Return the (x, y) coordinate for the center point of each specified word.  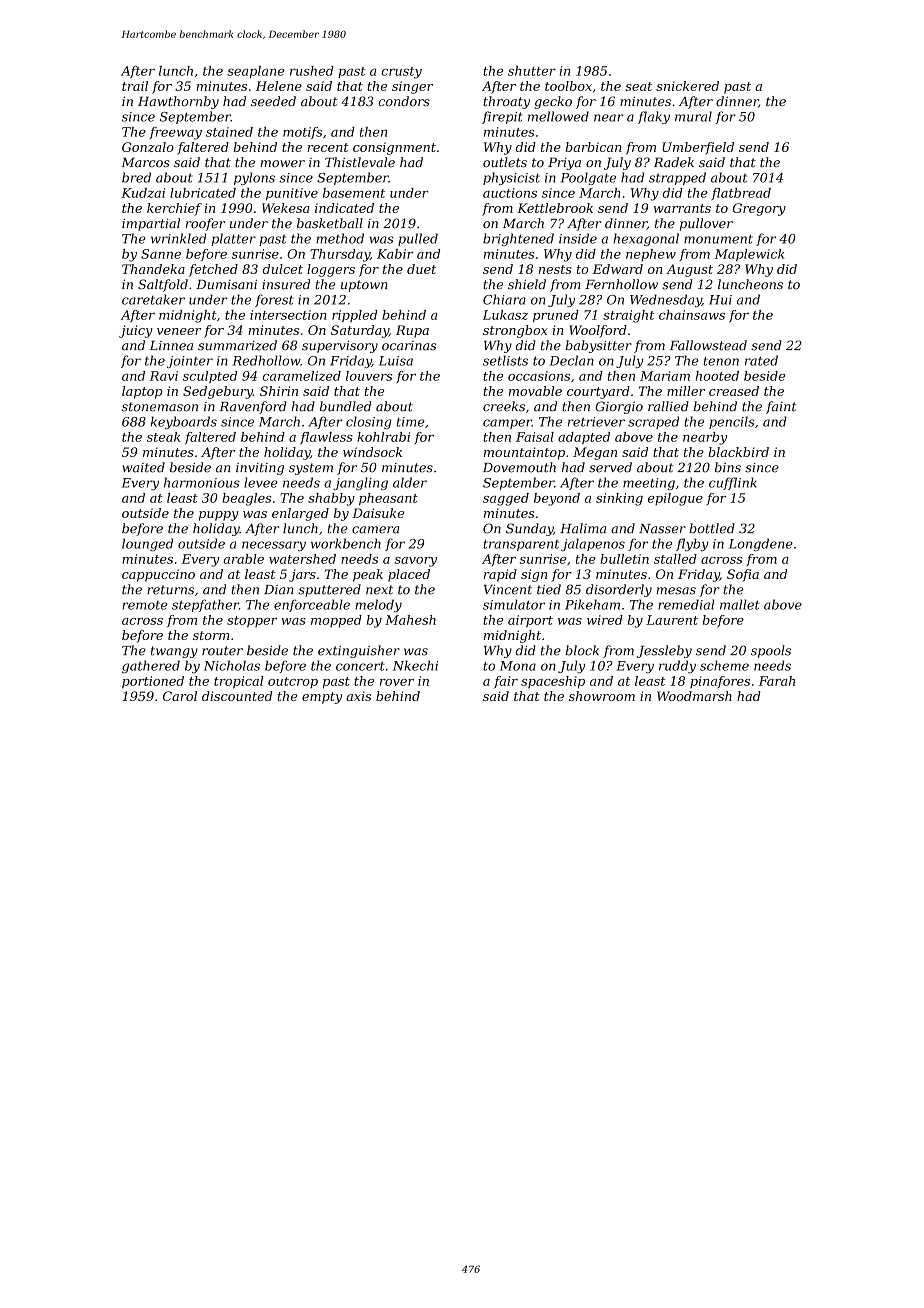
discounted (237, 696)
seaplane (256, 72)
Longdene (761, 544)
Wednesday (666, 300)
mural (693, 116)
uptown (364, 286)
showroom (602, 696)
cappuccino (158, 575)
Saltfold (163, 285)
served (610, 467)
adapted (584, 438)
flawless (326, 438)
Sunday (529, 529)
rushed (312, 71)
